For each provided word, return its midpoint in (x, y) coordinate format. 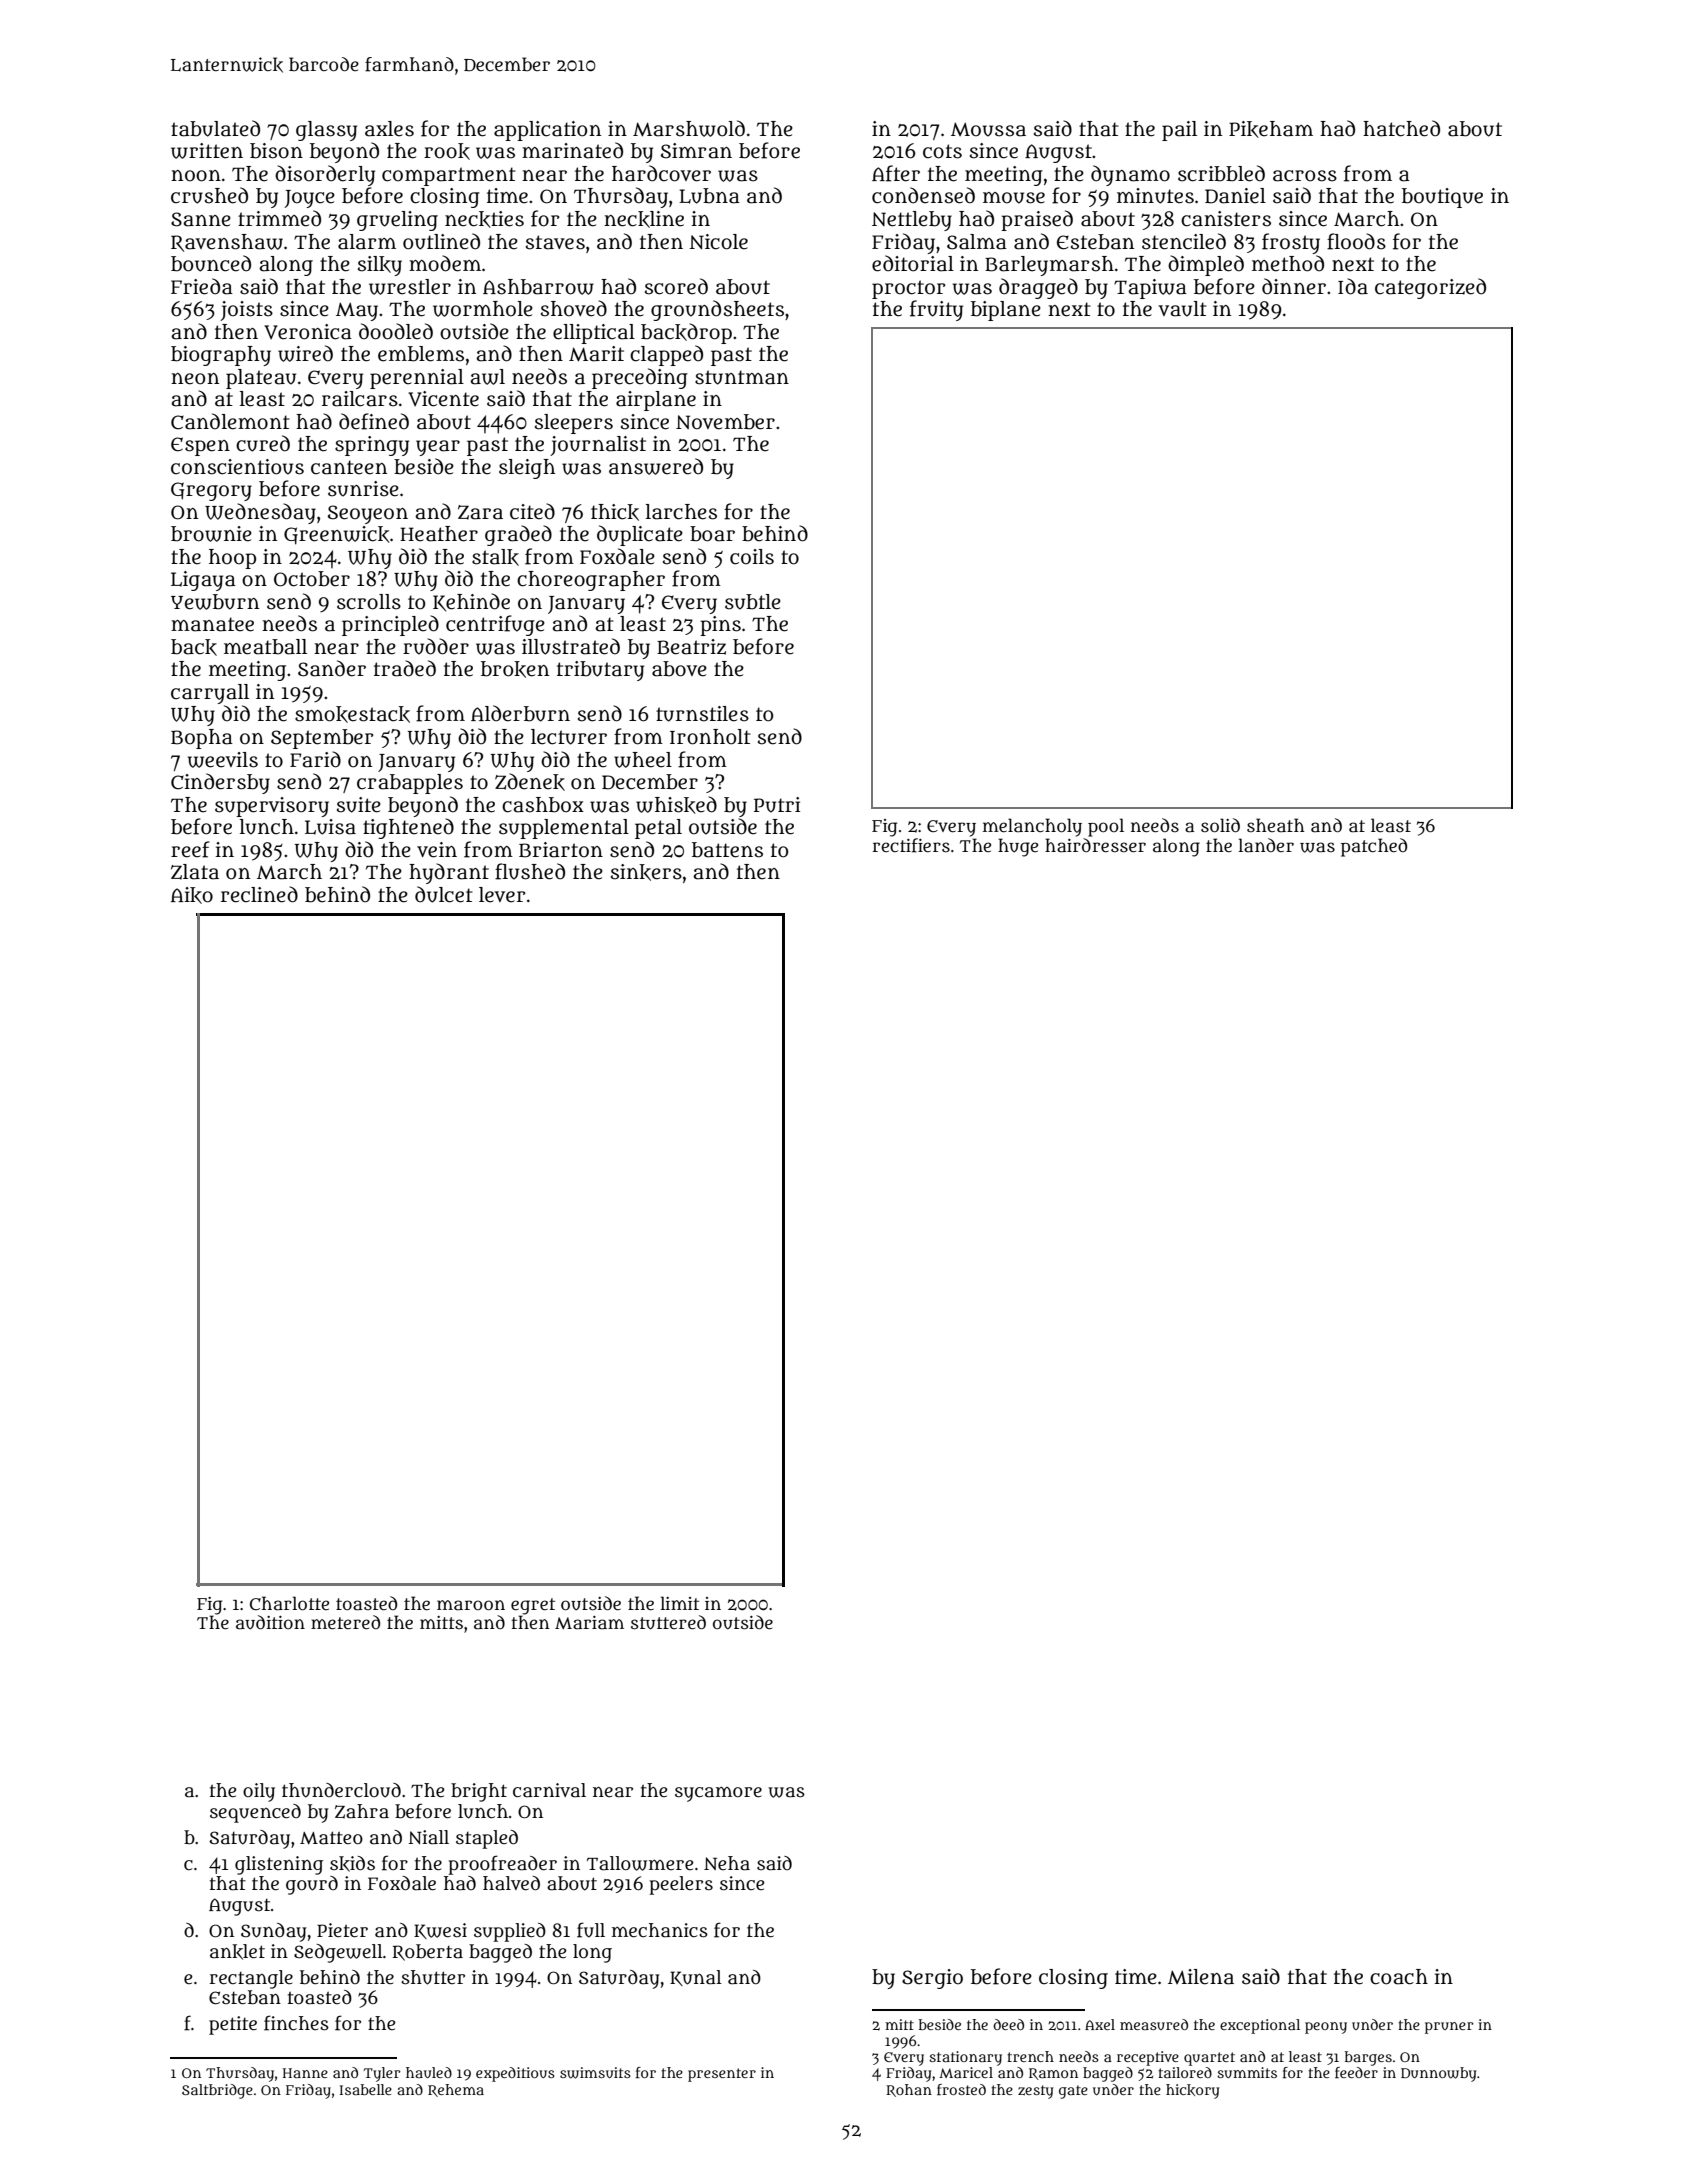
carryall (210, 694)
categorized (1430, 288)
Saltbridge (217, 2091)
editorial (913, 263)
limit (679, 1603)
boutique (1442, 198)
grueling (397, 221)
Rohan (909, 2090)
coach (1399, 1977)
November (725, 422)
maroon (471, 1605)
